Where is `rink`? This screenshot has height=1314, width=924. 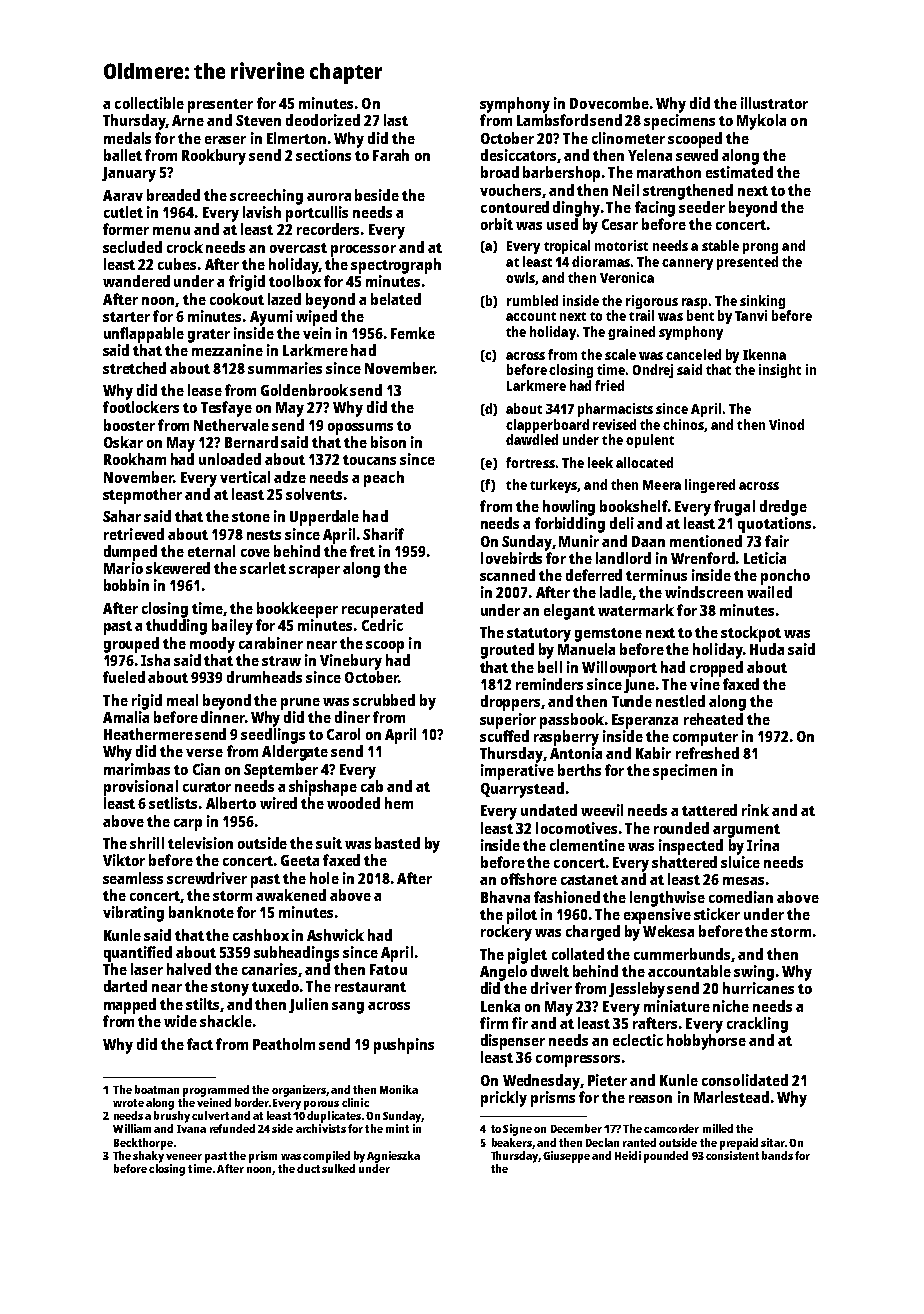 rink is located at coordinates (755, 810).
